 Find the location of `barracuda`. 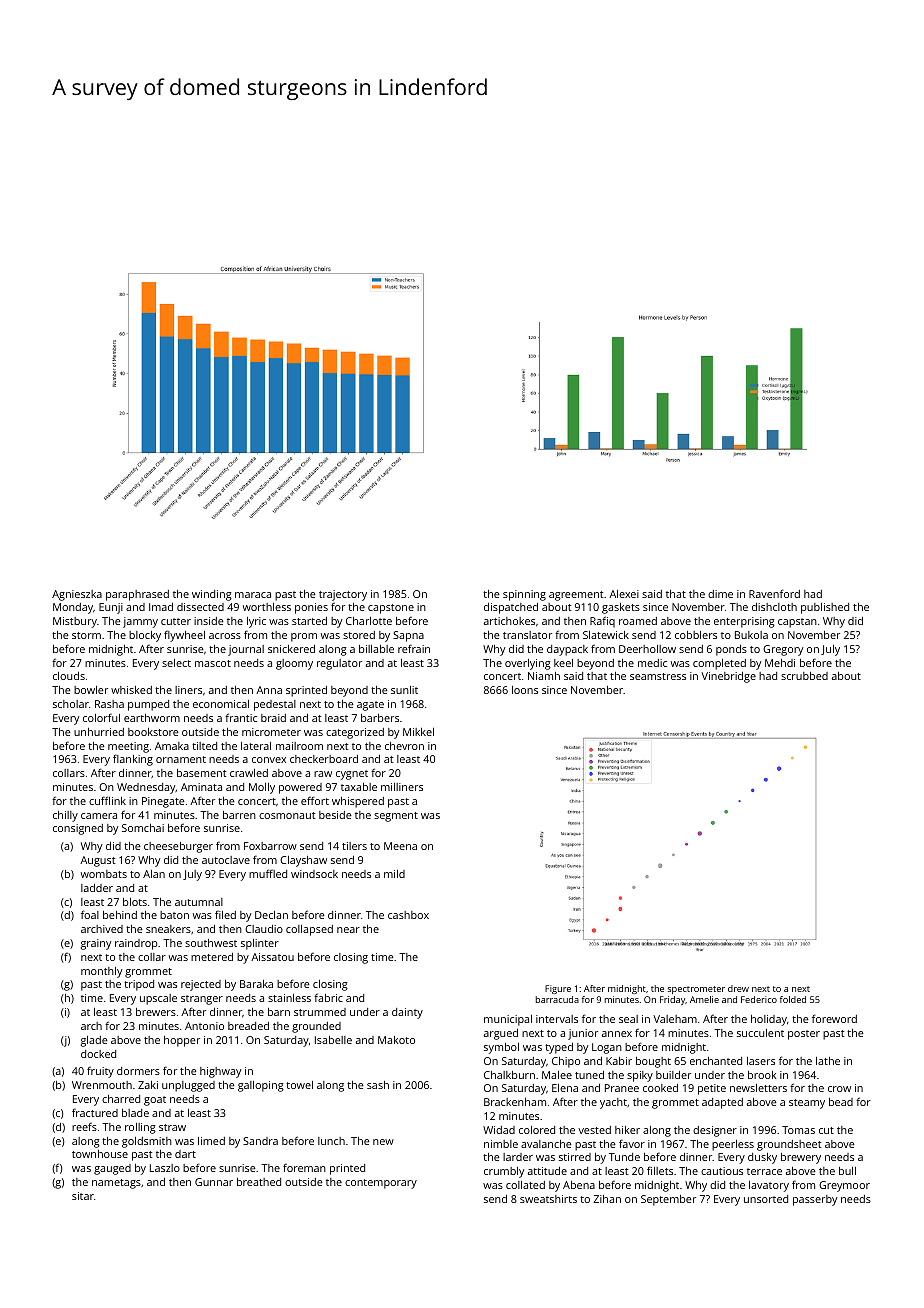

barracuda is located at coordinates (557, 999).
